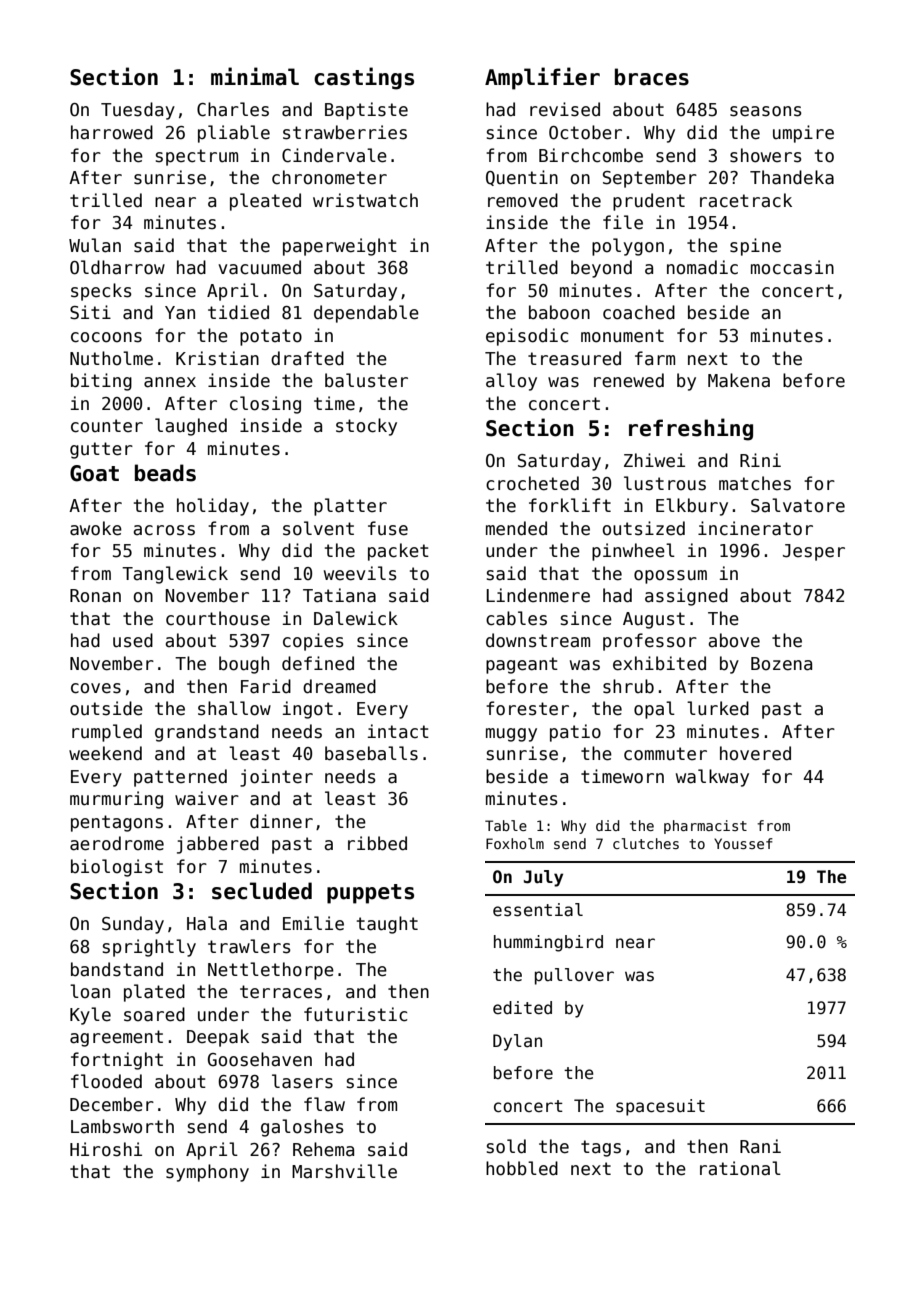 This document has width=924, height=1311. What do you see at coordinates (249, 946) in the document?
I see `trawlers` at bounding box center [249, 946].
